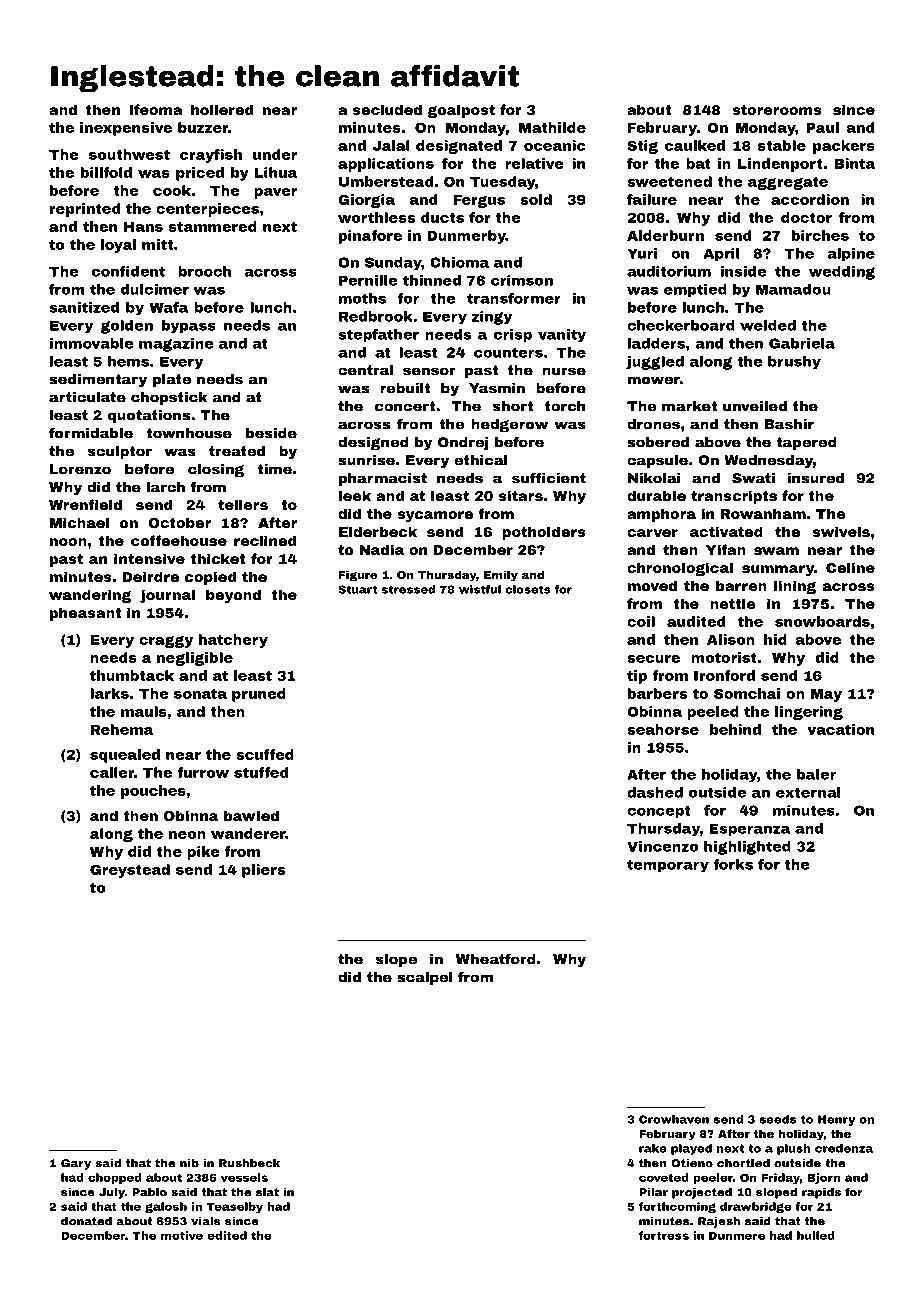 The image size is (924, 1308). What do you see at coordinates (509, 426) in the screenshot?
I see `hedgerow` at bounding box center [509, 426].
